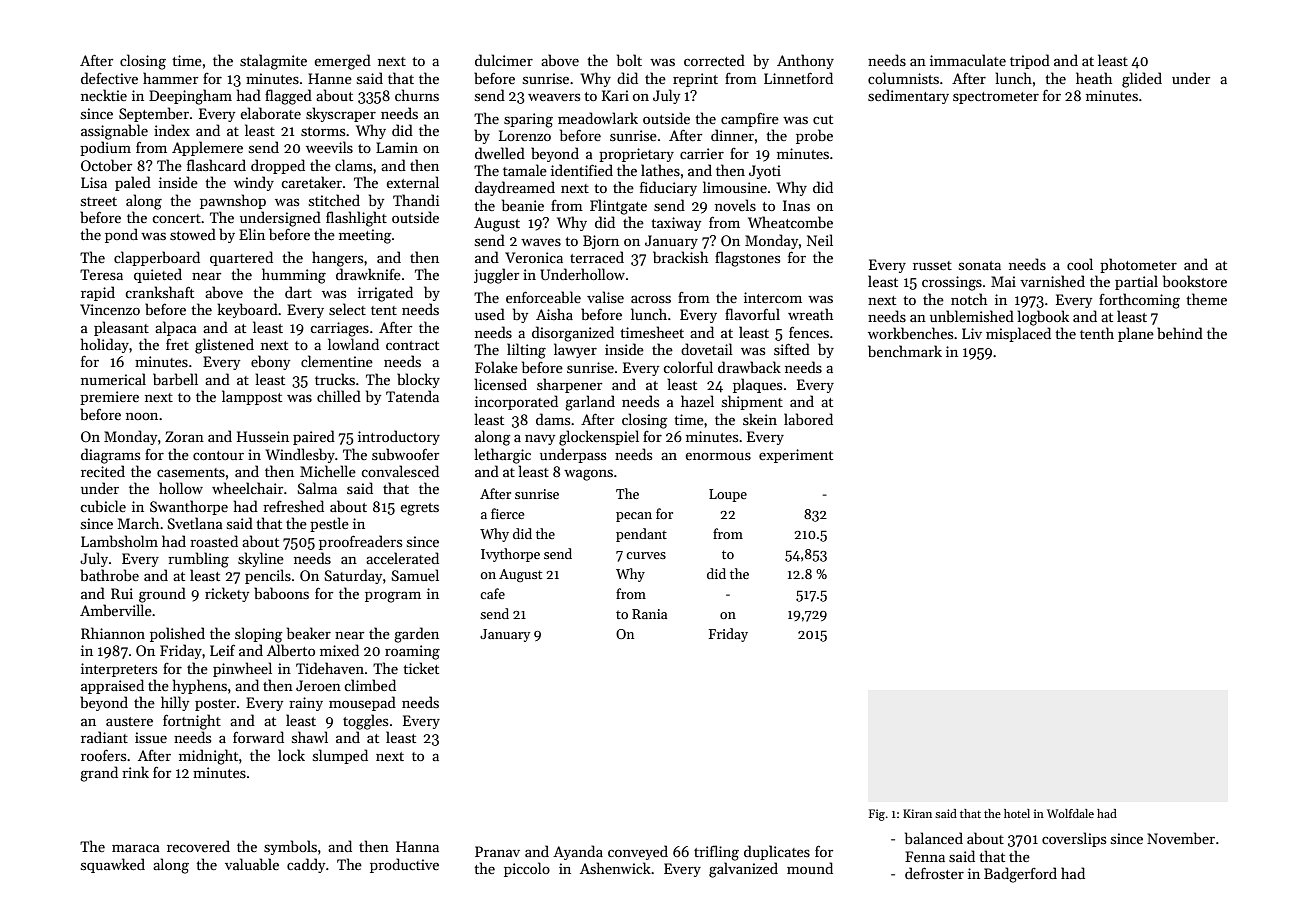 The width and height of the screenshot is (1308, 924). I want to click on immaculate, so click(968, 60).
